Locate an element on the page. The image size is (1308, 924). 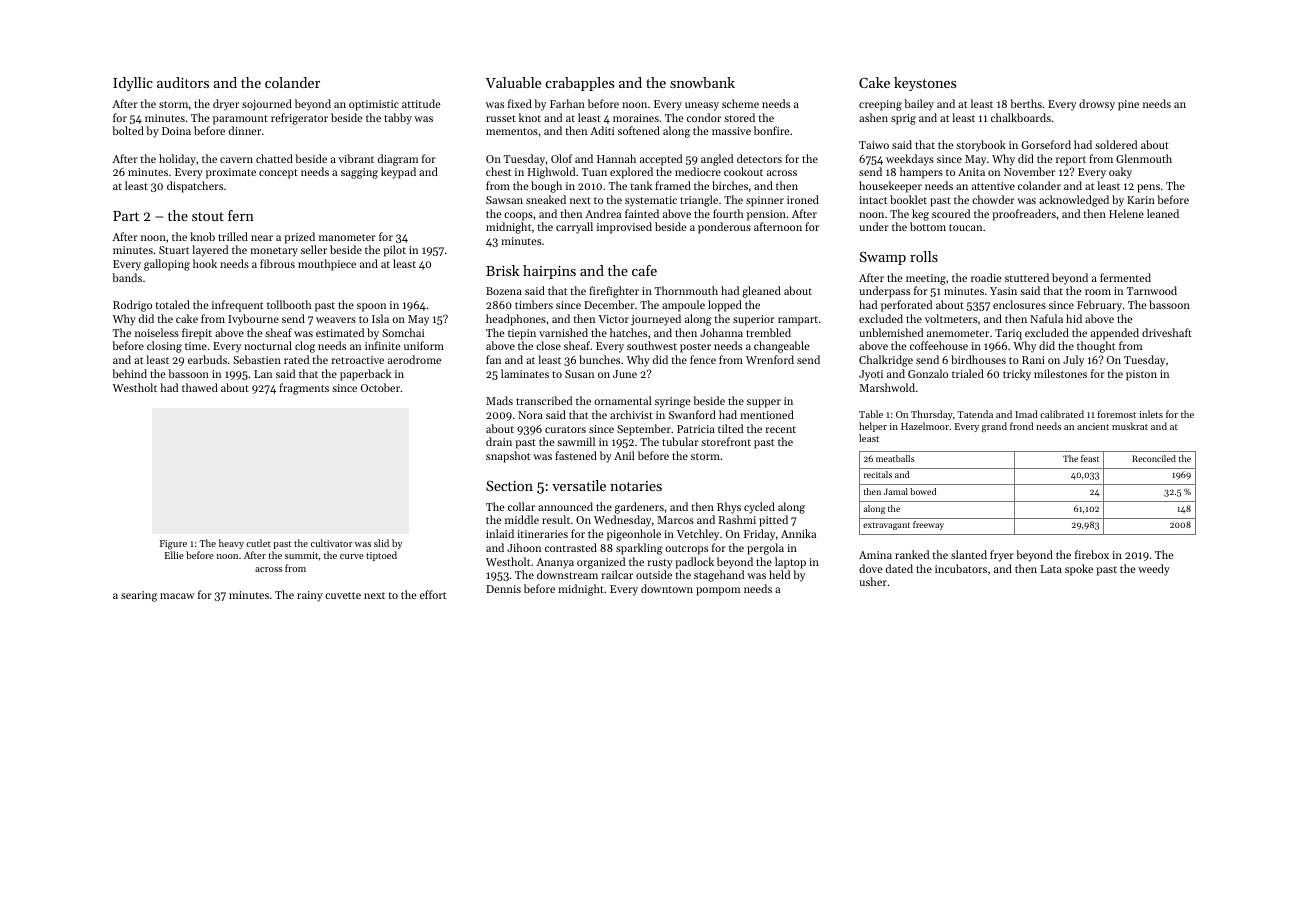
ornamental is located at coordinates (623, 400).
